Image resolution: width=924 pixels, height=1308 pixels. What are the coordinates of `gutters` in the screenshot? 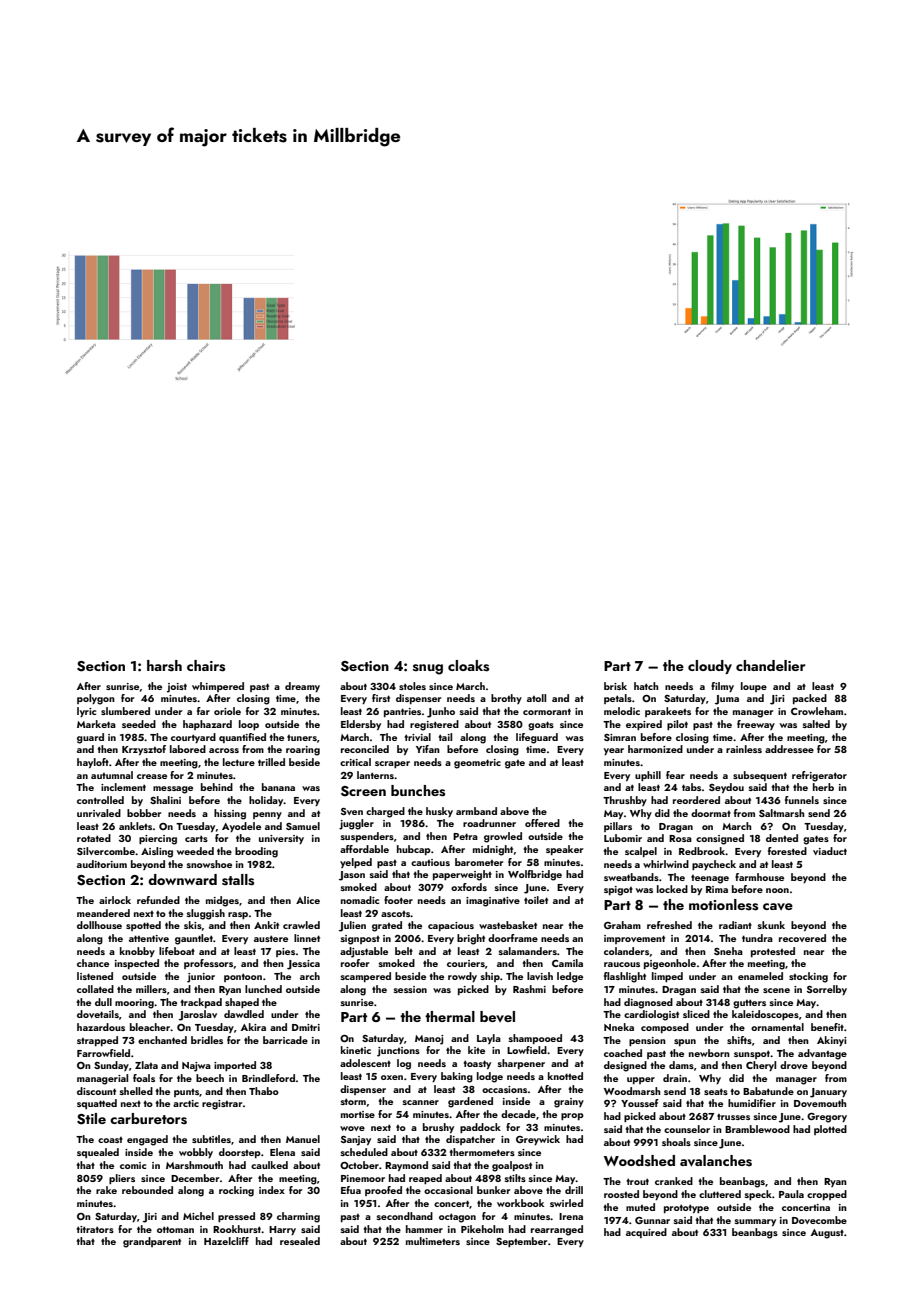 It's located at (749, 1004).
